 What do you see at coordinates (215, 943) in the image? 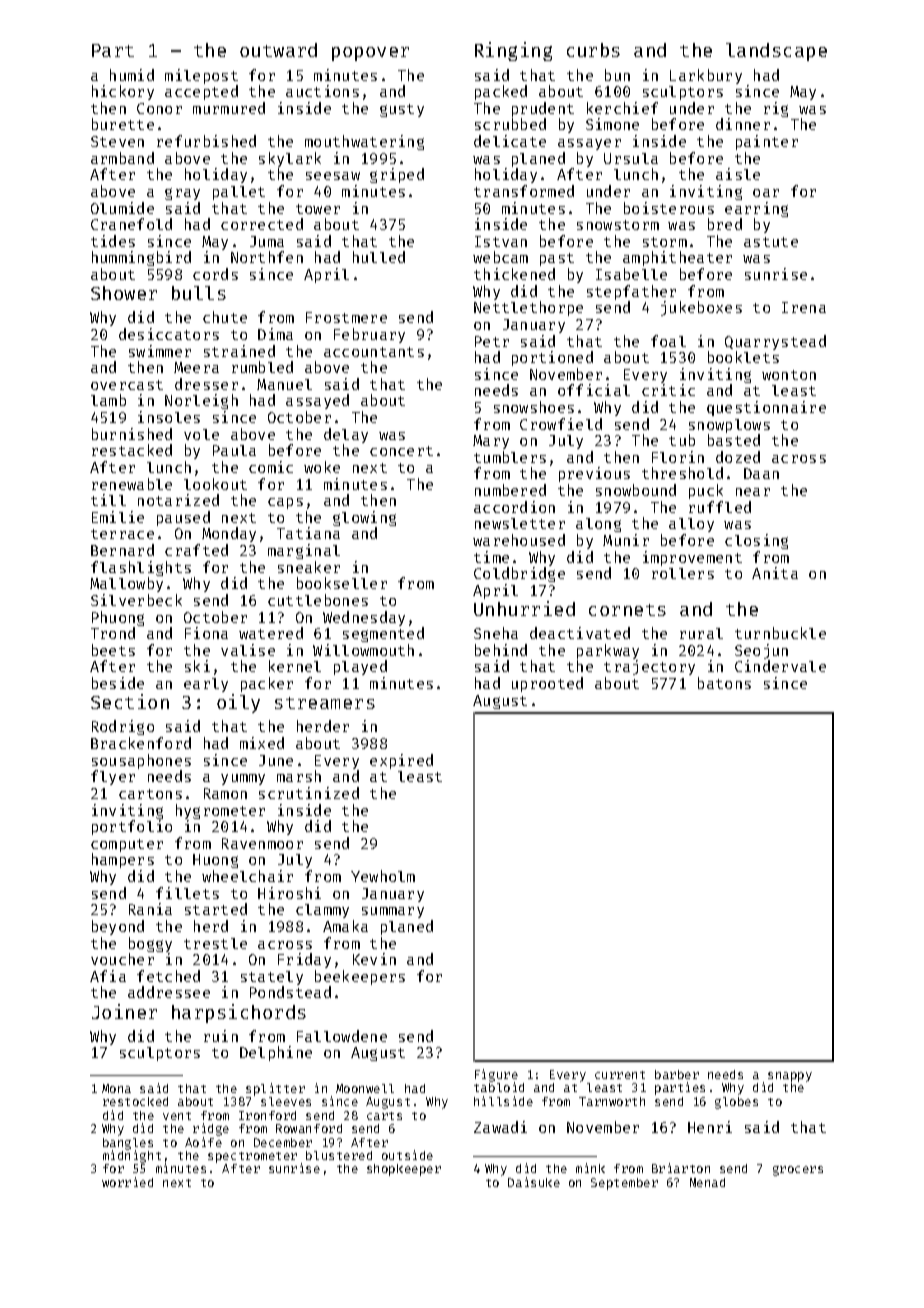
I see `trestle` at bounding box center [215, 943].
